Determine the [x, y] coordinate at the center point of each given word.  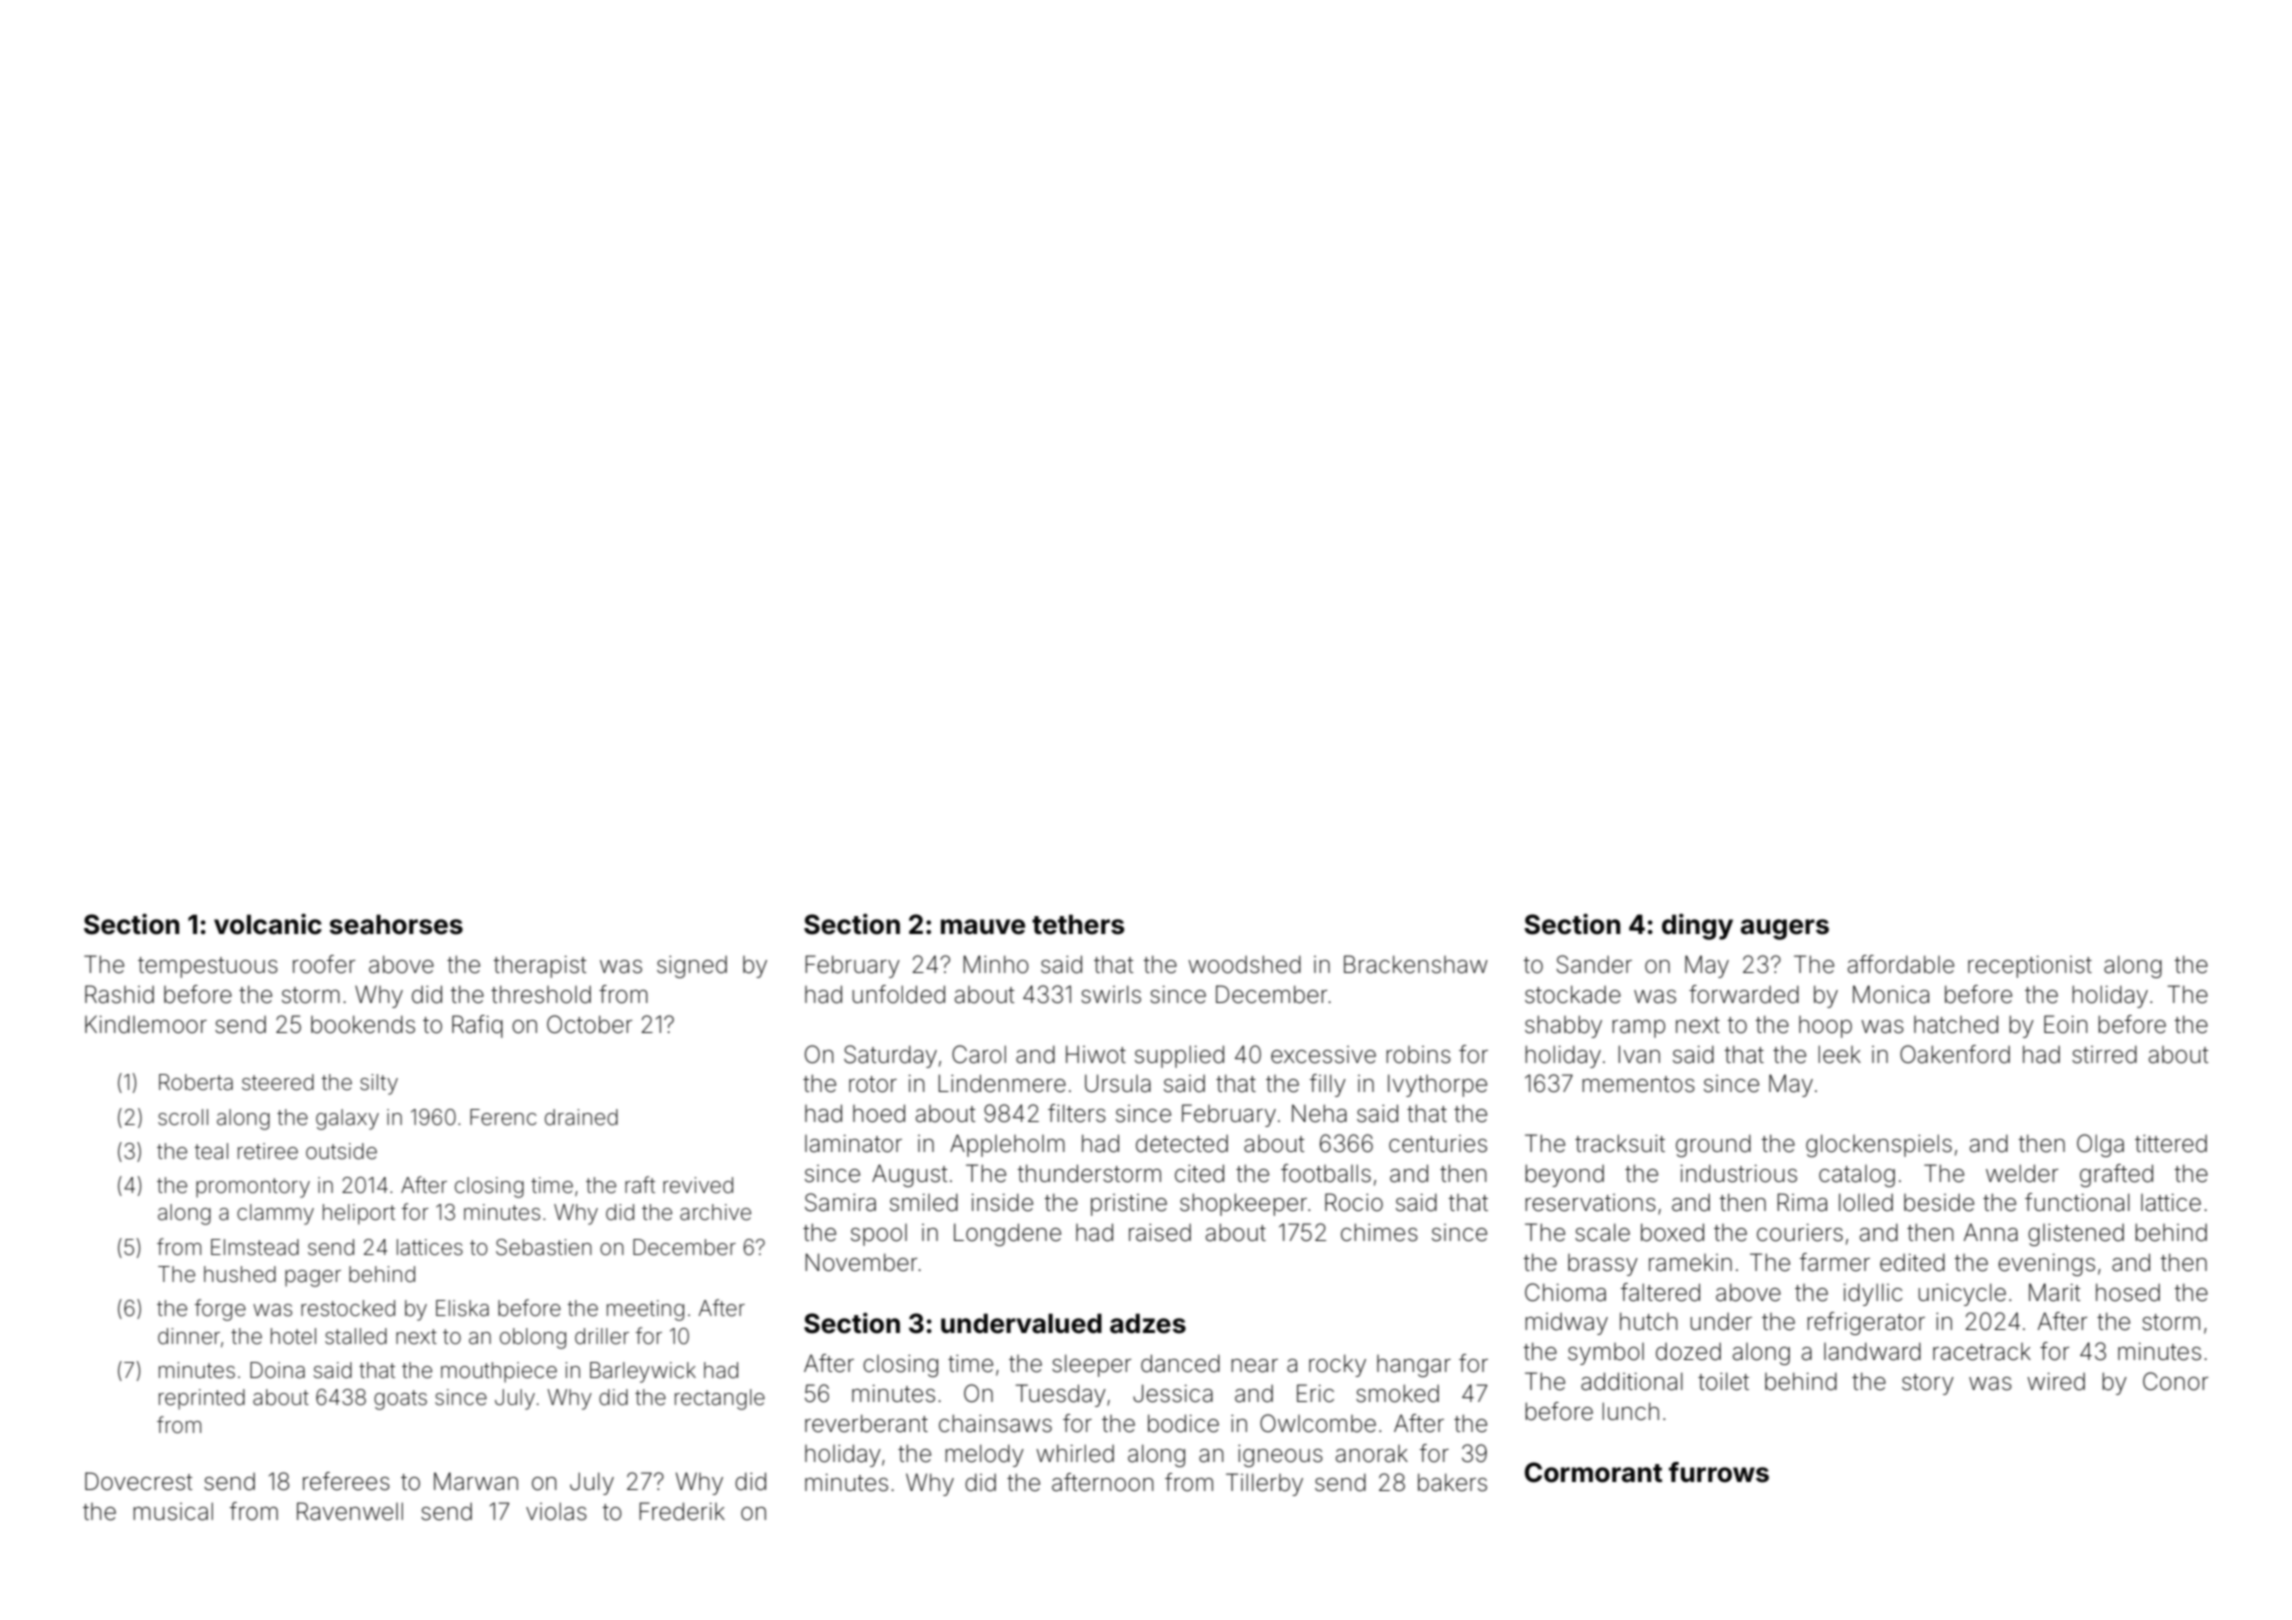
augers [1785, 929]
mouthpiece [499, 1372]
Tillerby [1264, 1484]
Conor [2176, 1381]
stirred [2104, 1054]
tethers [1078, 924]
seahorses [396, 924]
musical [173, 1511]
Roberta [196, 1082]
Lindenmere [1002, 1083]
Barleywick [643, 1372]
